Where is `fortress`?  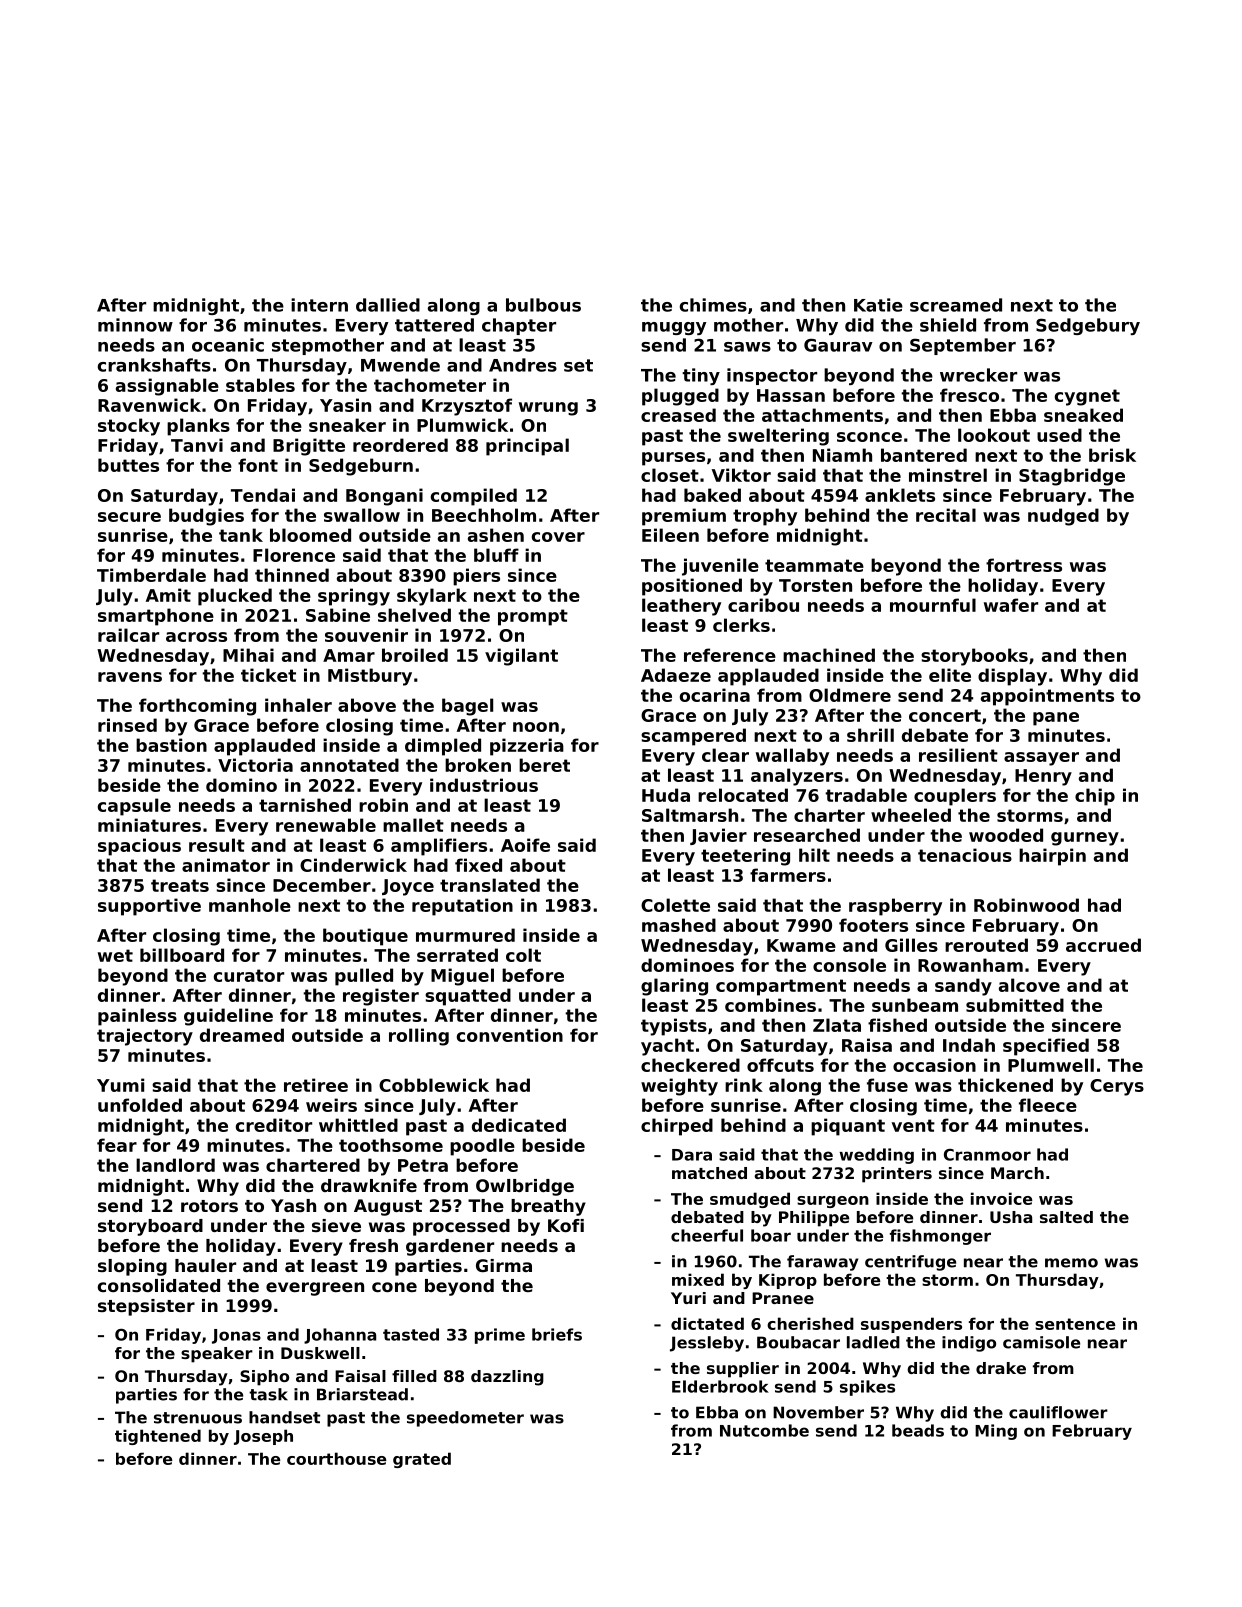 fortress is located at coordinates (1024, 565).
